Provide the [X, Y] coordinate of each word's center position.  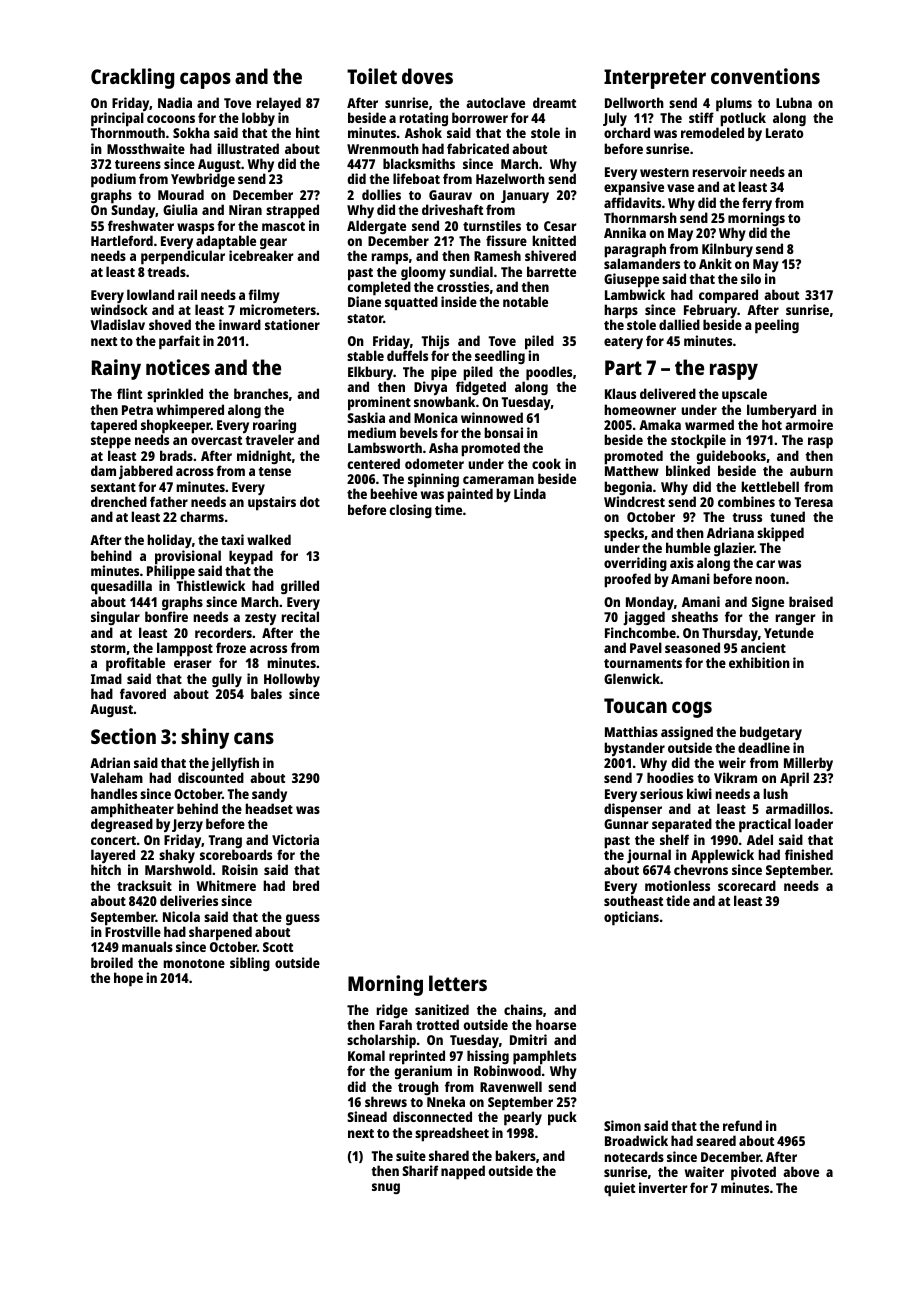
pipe [444, 373]
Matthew [632, 470]
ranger [796, 619]
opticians [631, 918]
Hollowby [292, 680]
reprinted [417, 1057]
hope [128, 979]
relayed [279, 104]
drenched [119, 501]
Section [123, 736]
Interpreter [655, 79]
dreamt [554, 102]
